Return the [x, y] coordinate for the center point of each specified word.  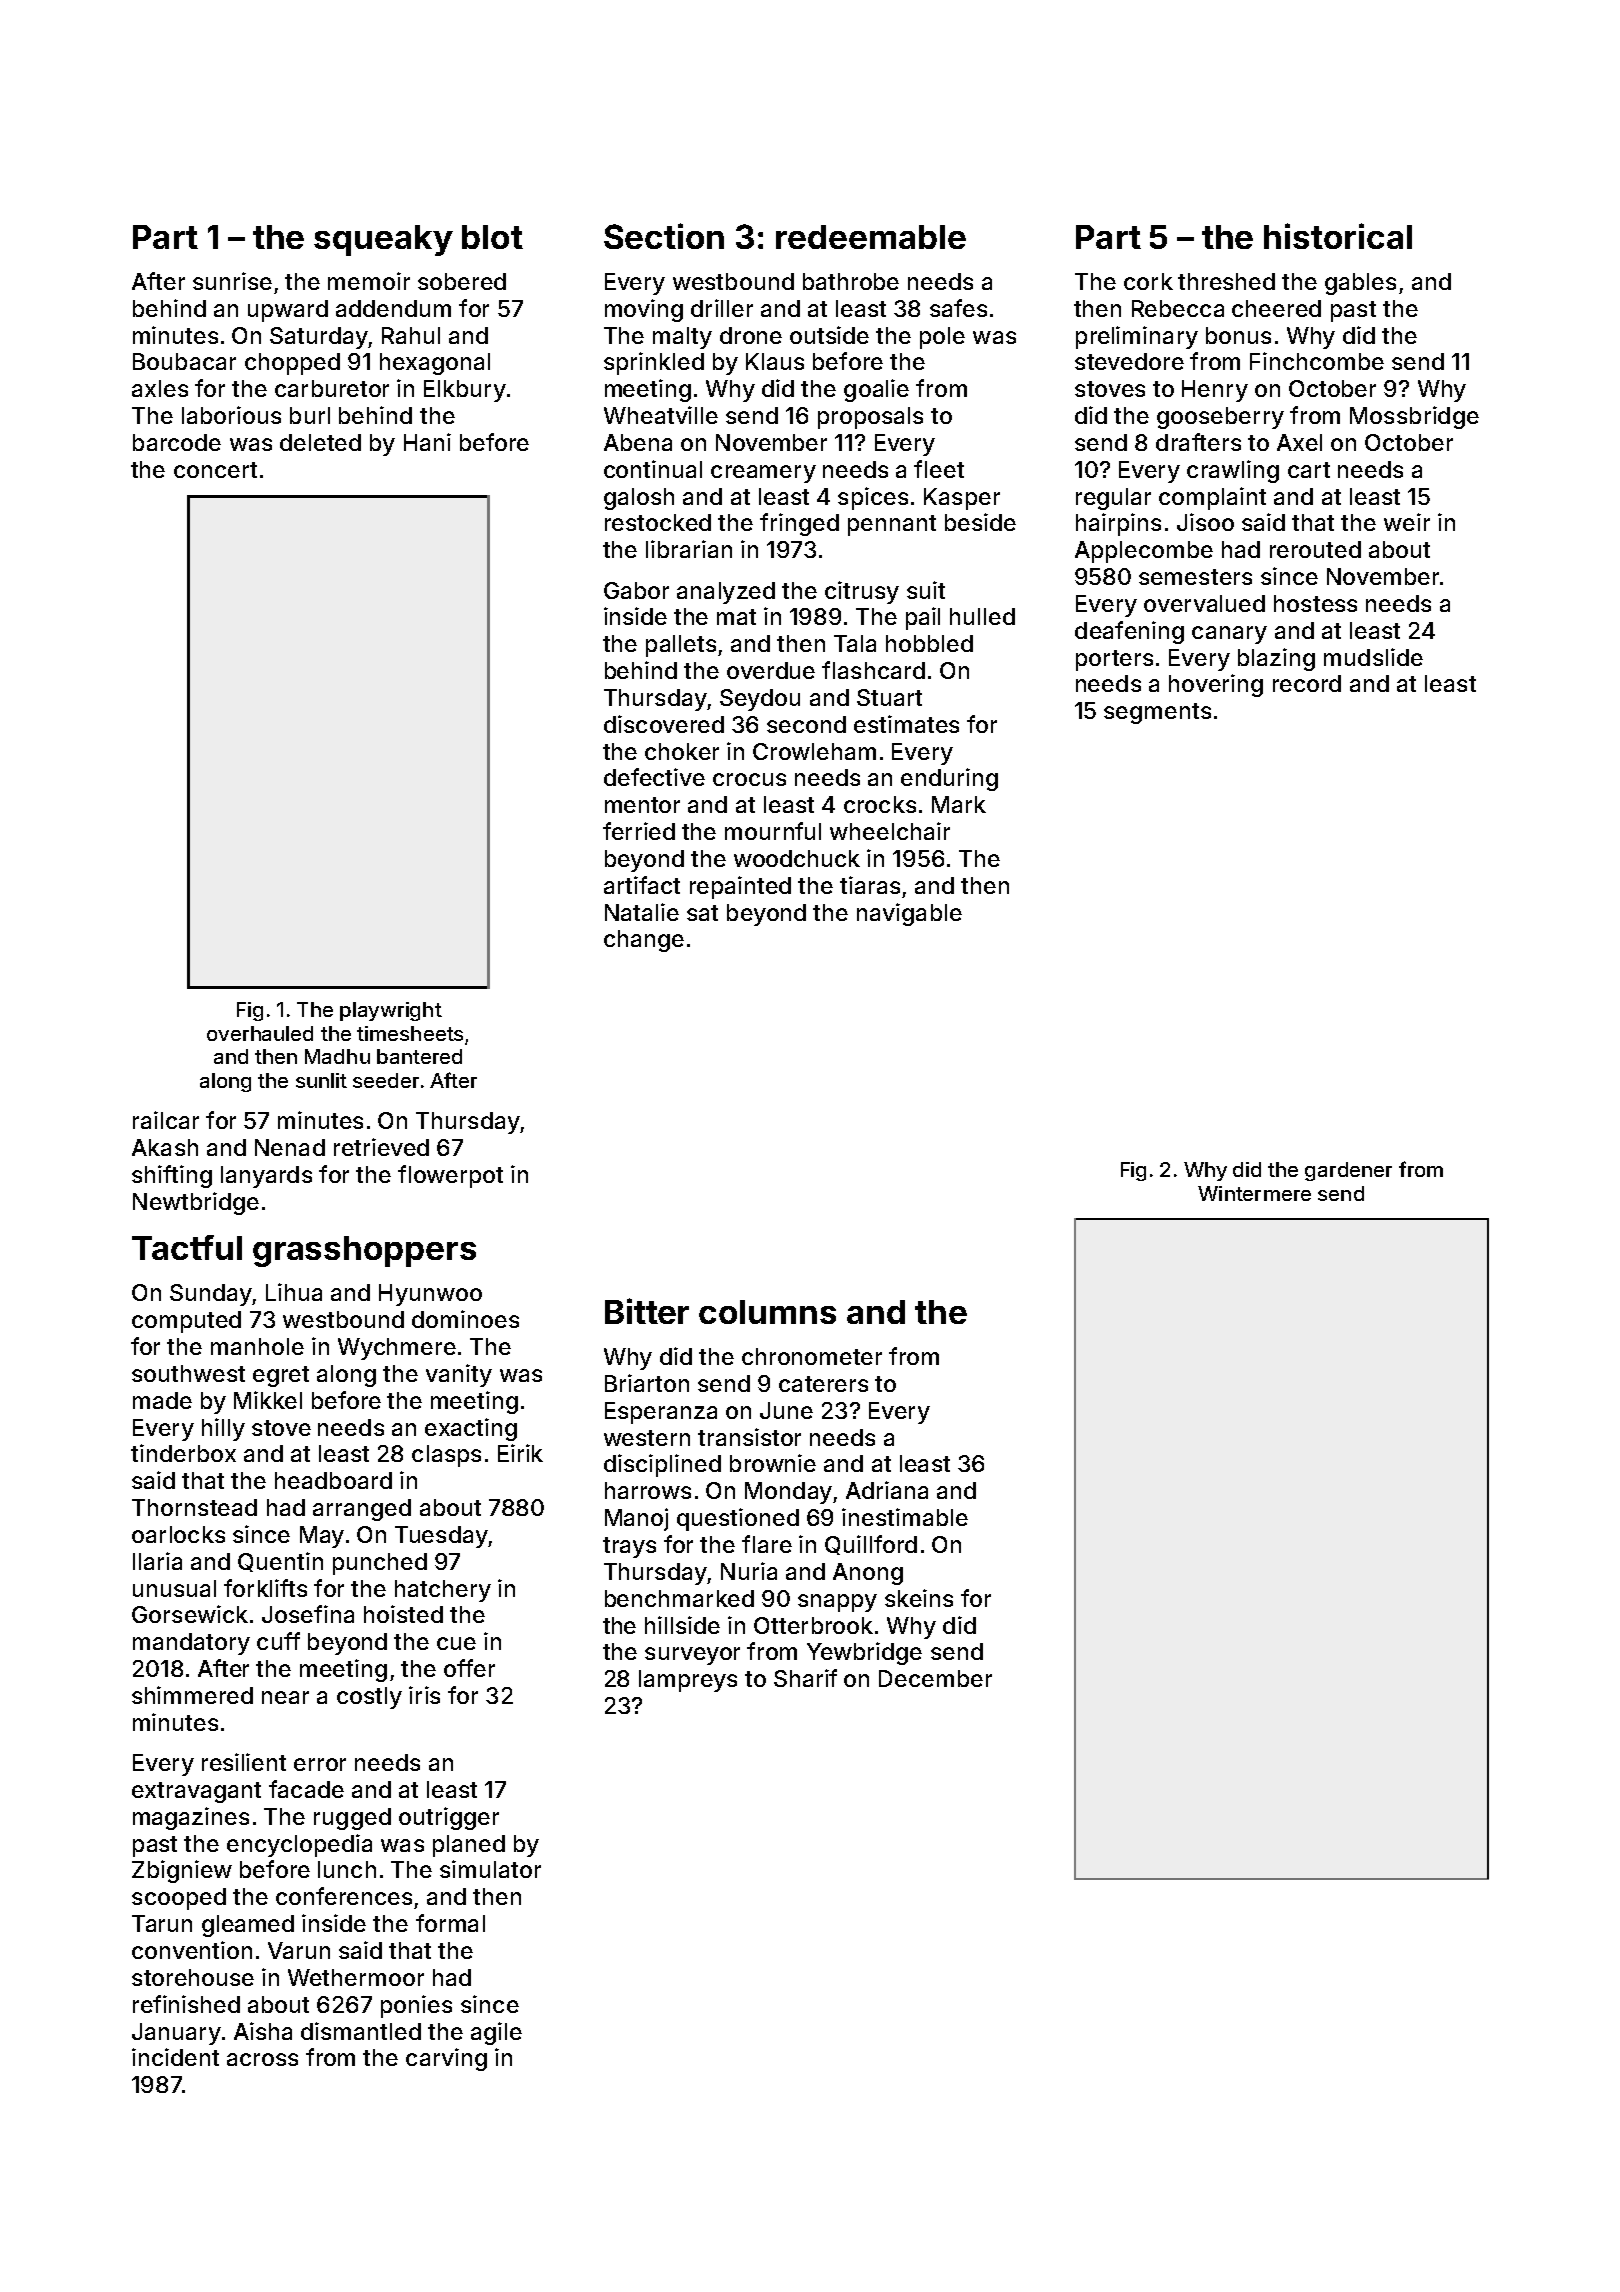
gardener [1348, 1171]
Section [664, 236]
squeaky [383, 240]
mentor [642, 805]
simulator [490, 1869]
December [935, 1678]
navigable [909, 914]
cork [1148, 281]
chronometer [812, 1356]
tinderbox [183, 1453]
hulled [982, 616]
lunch [347, 1869]
